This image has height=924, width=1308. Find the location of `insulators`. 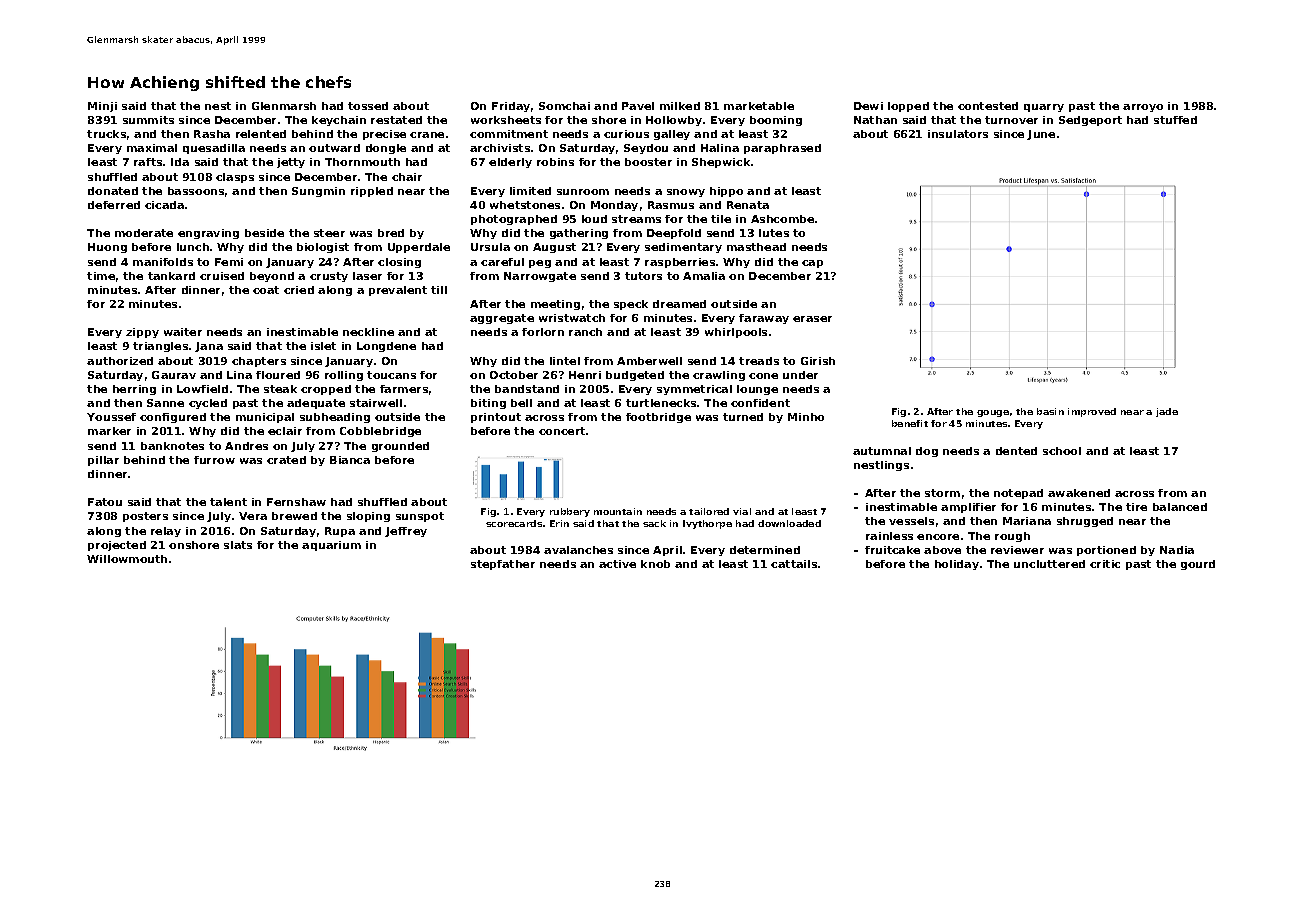

insulators is located at coordinates (958, 134).
